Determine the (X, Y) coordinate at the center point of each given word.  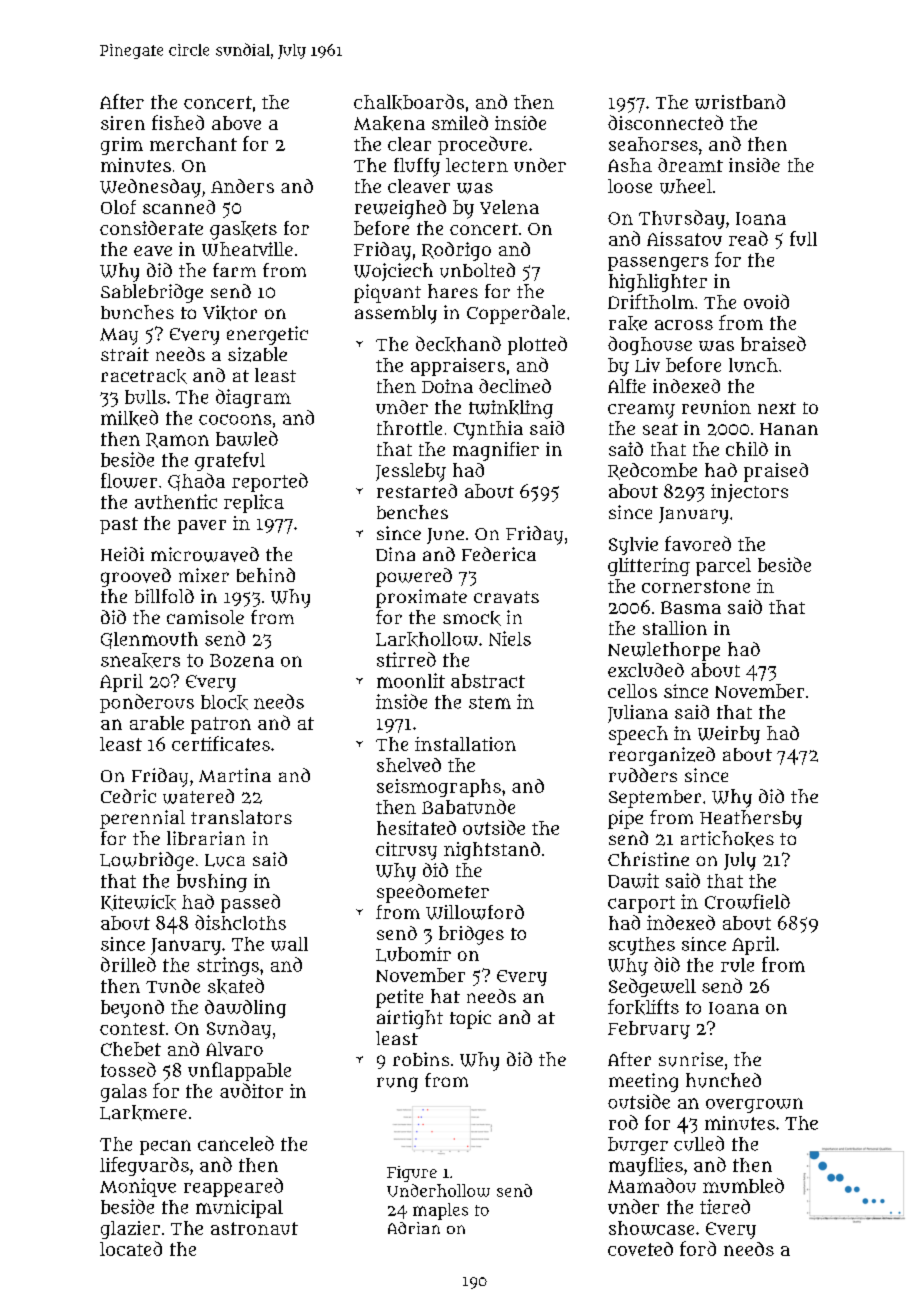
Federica (499, 554)
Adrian (414, 1228)
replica (254, 503)
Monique (138, 1187)
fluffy (417, 167)
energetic (267, 335)
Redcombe (652, 471)
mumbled (743, 1185)
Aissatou (684, 239)
